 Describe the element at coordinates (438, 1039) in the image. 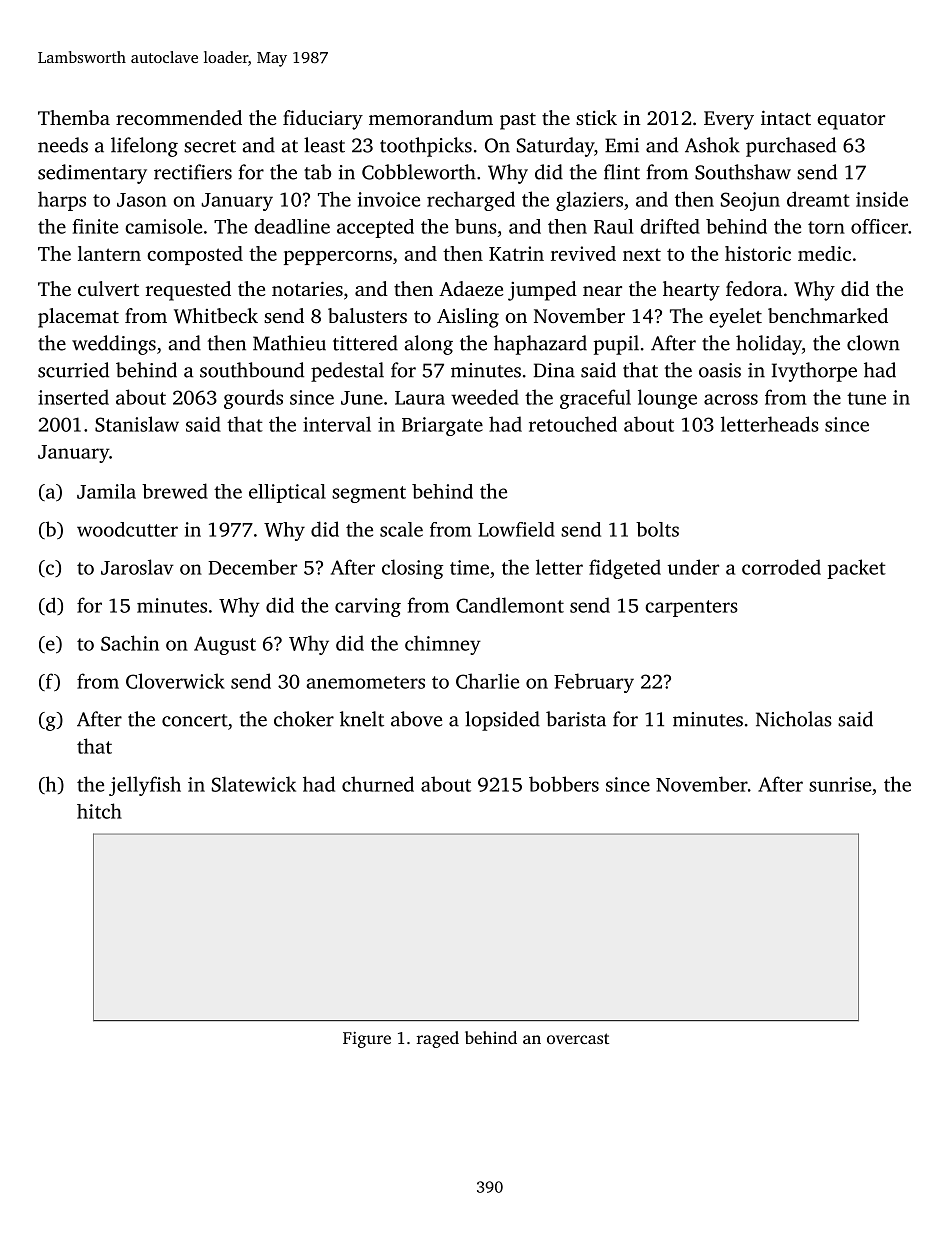

I see `raged` at that location.
